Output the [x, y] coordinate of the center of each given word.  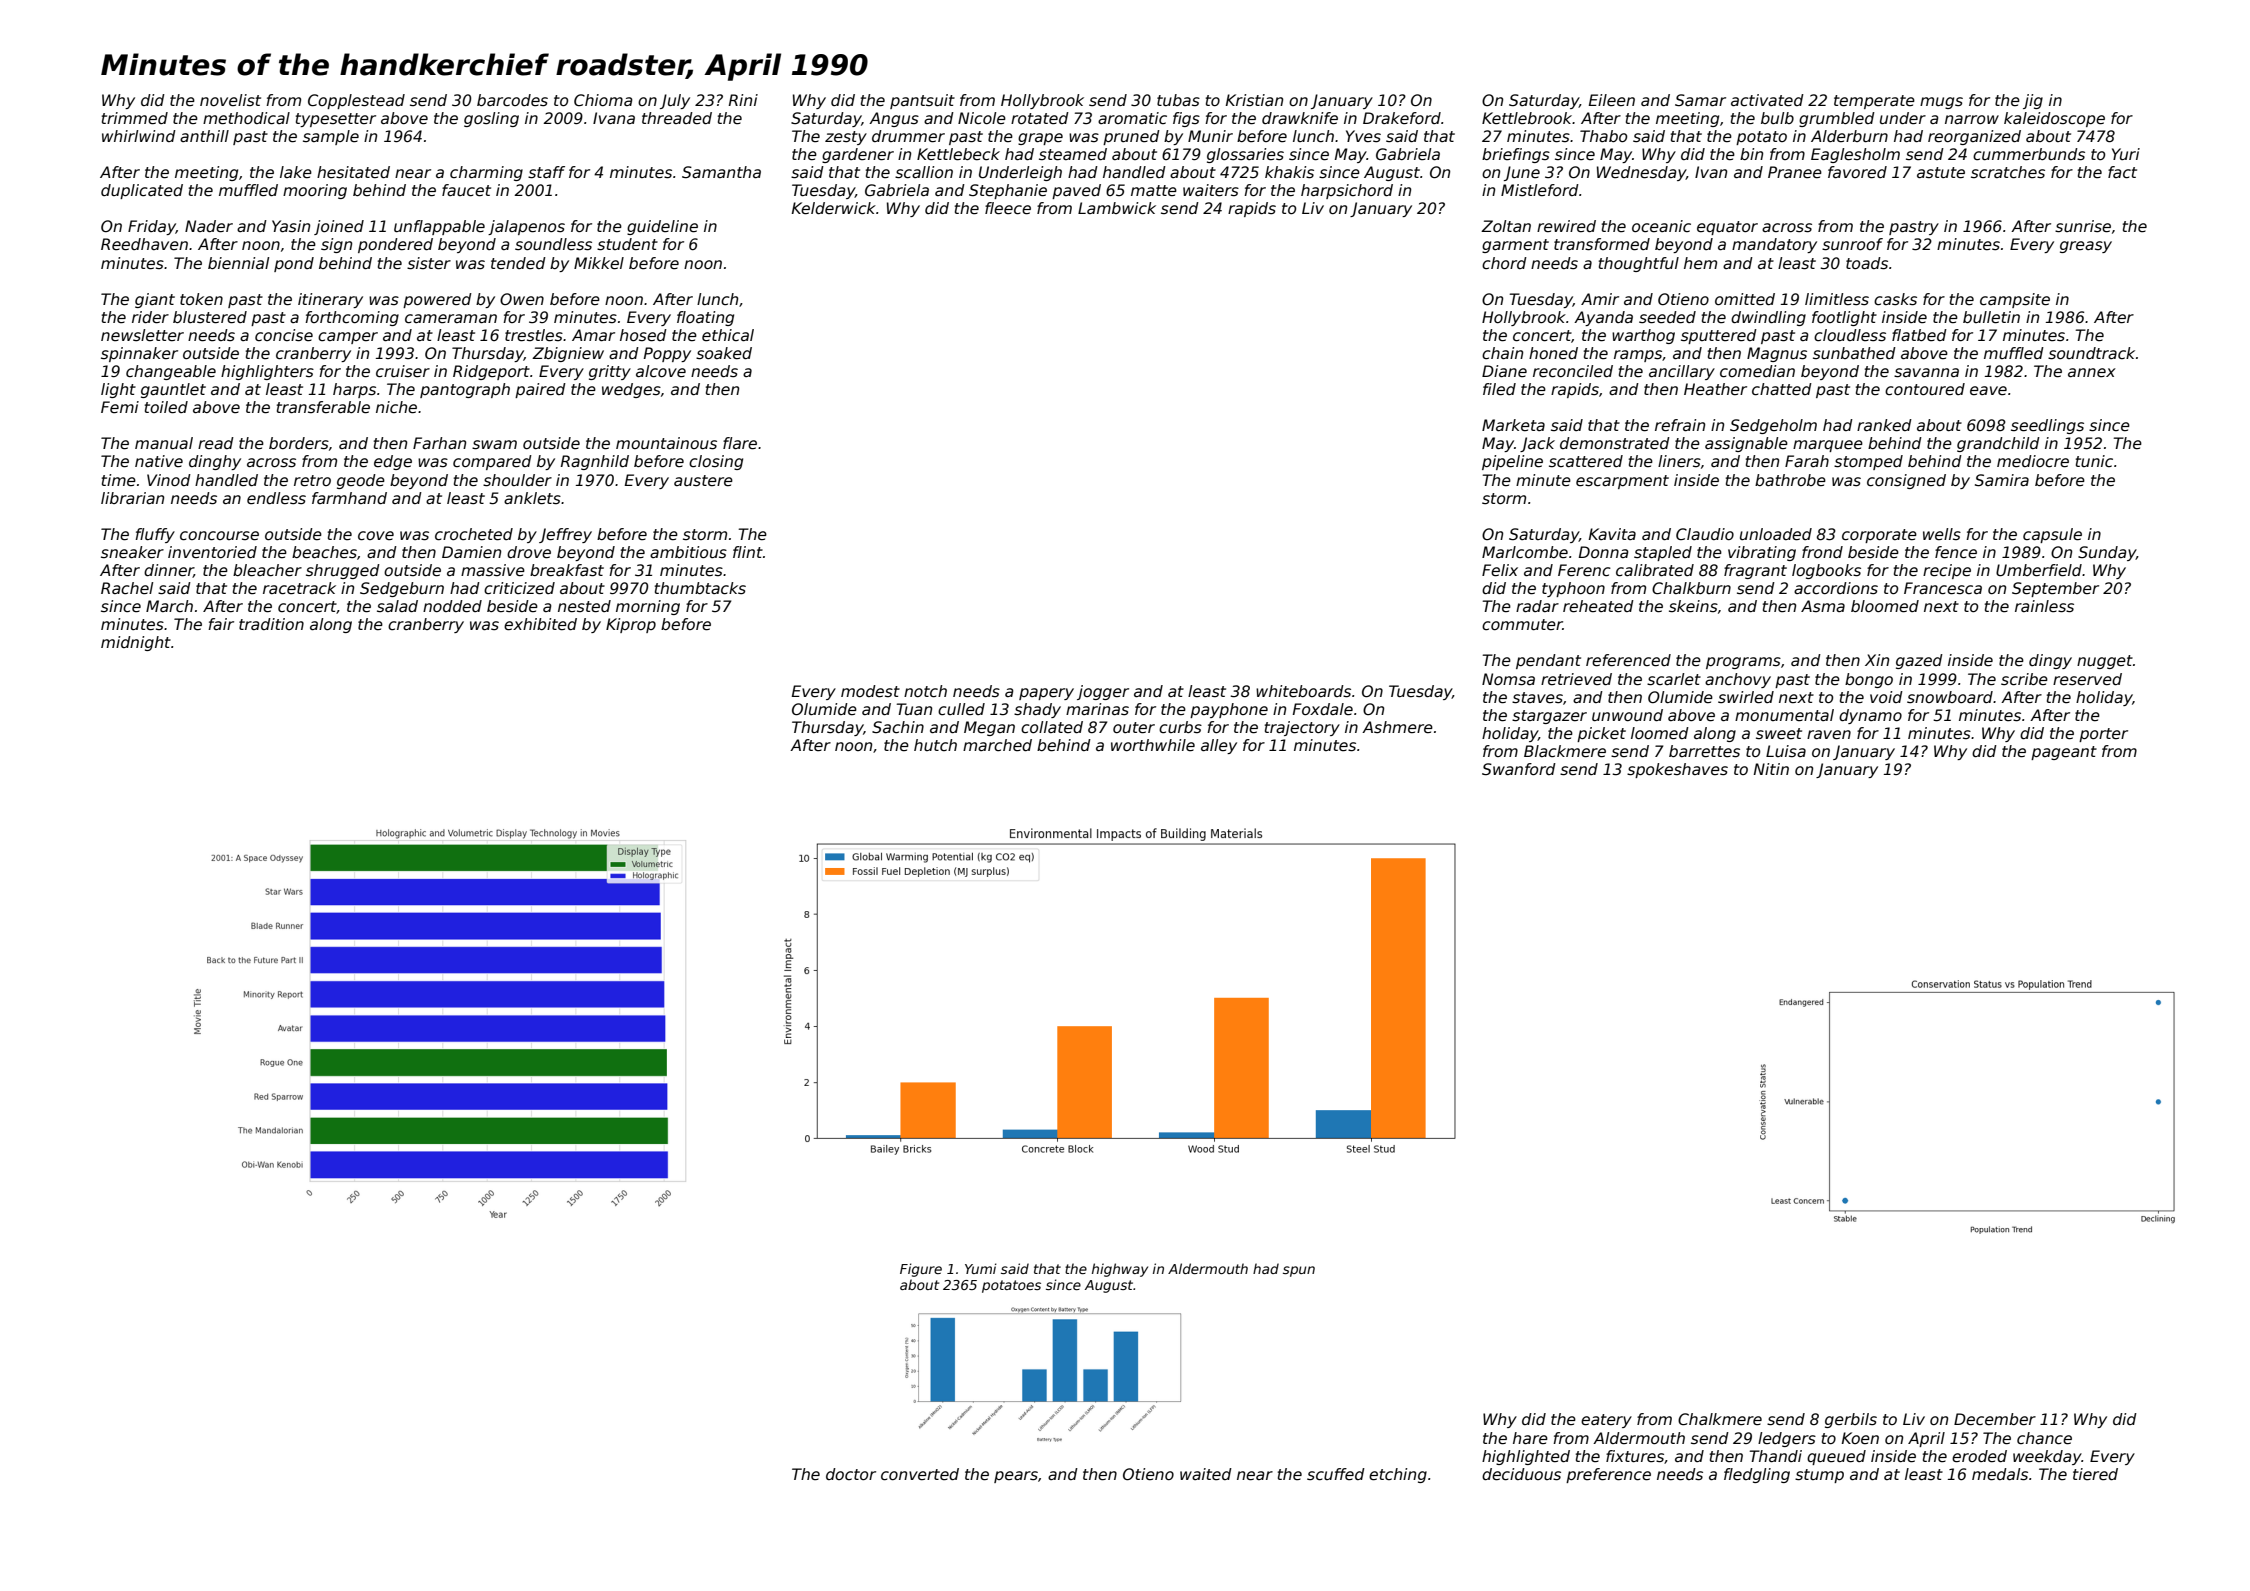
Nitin [1771, 769]
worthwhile [1153, 745]
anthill [204, 136]
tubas [1178, 100]
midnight [136, 643]
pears [1016, 1477]
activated [1767, 100]
